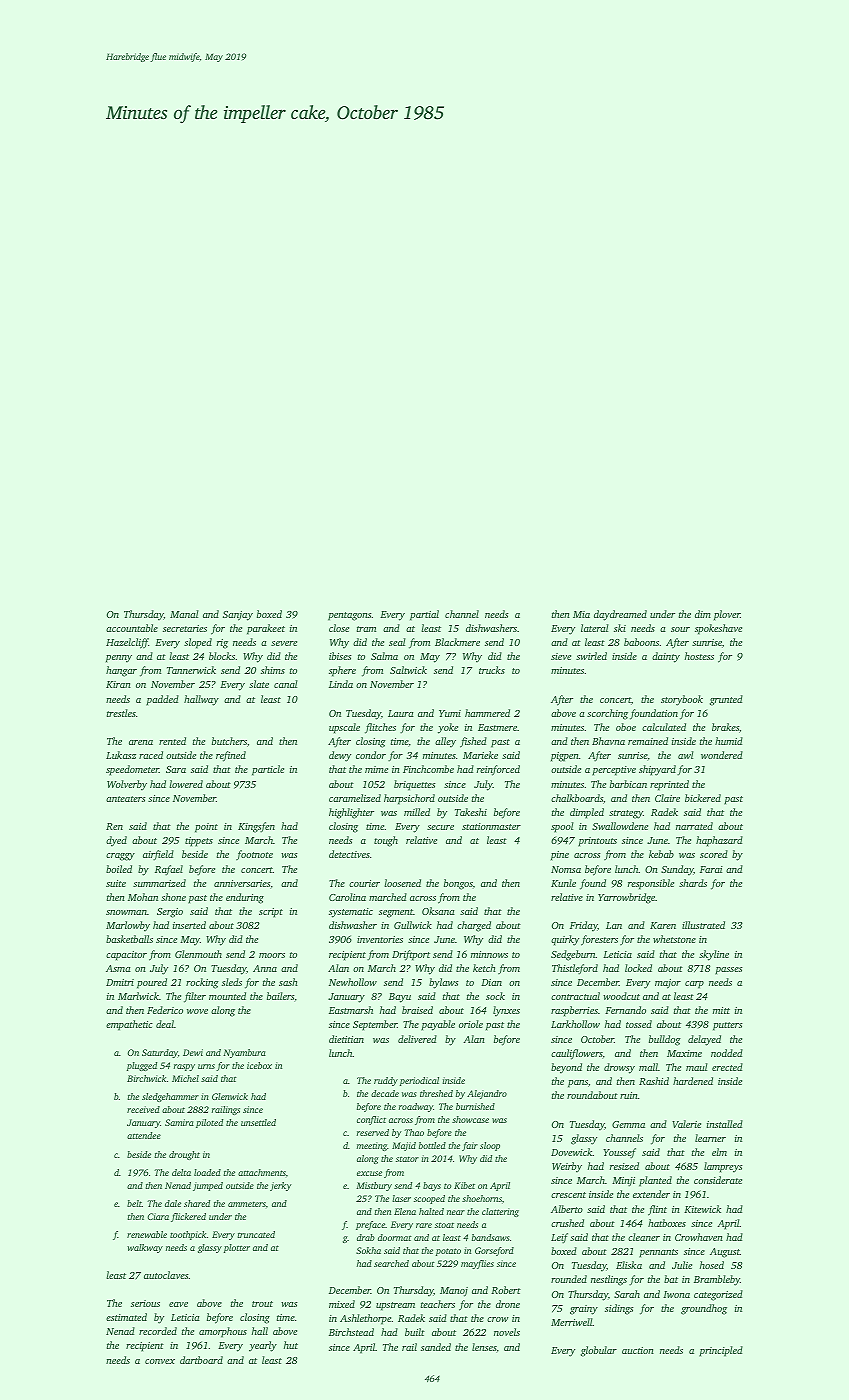 The image size is (849, 1400). I want to click on empathetic, so click(129, 1025).
